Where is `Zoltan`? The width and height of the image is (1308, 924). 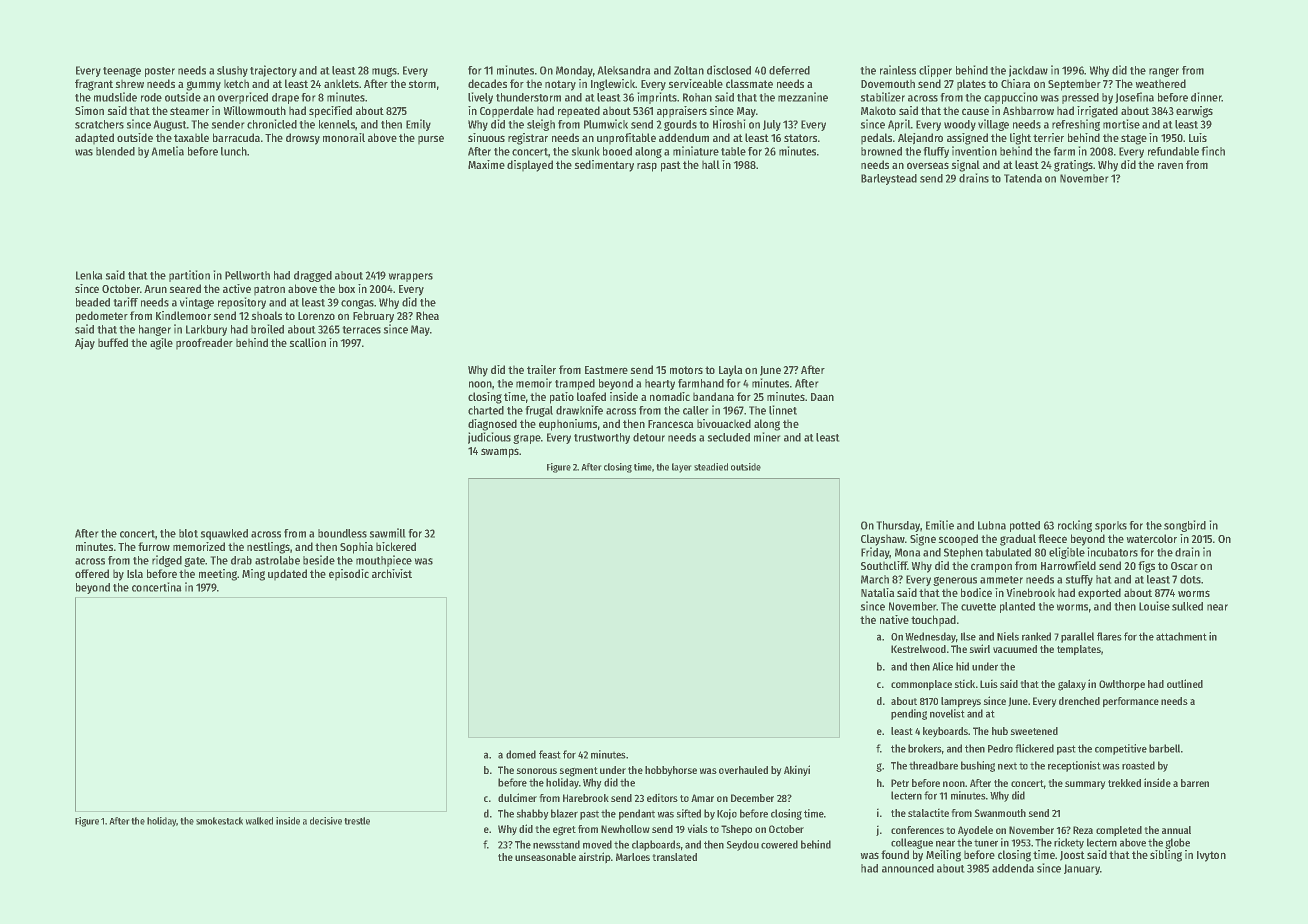 Zoltan is located at coordinates (689, 70).
